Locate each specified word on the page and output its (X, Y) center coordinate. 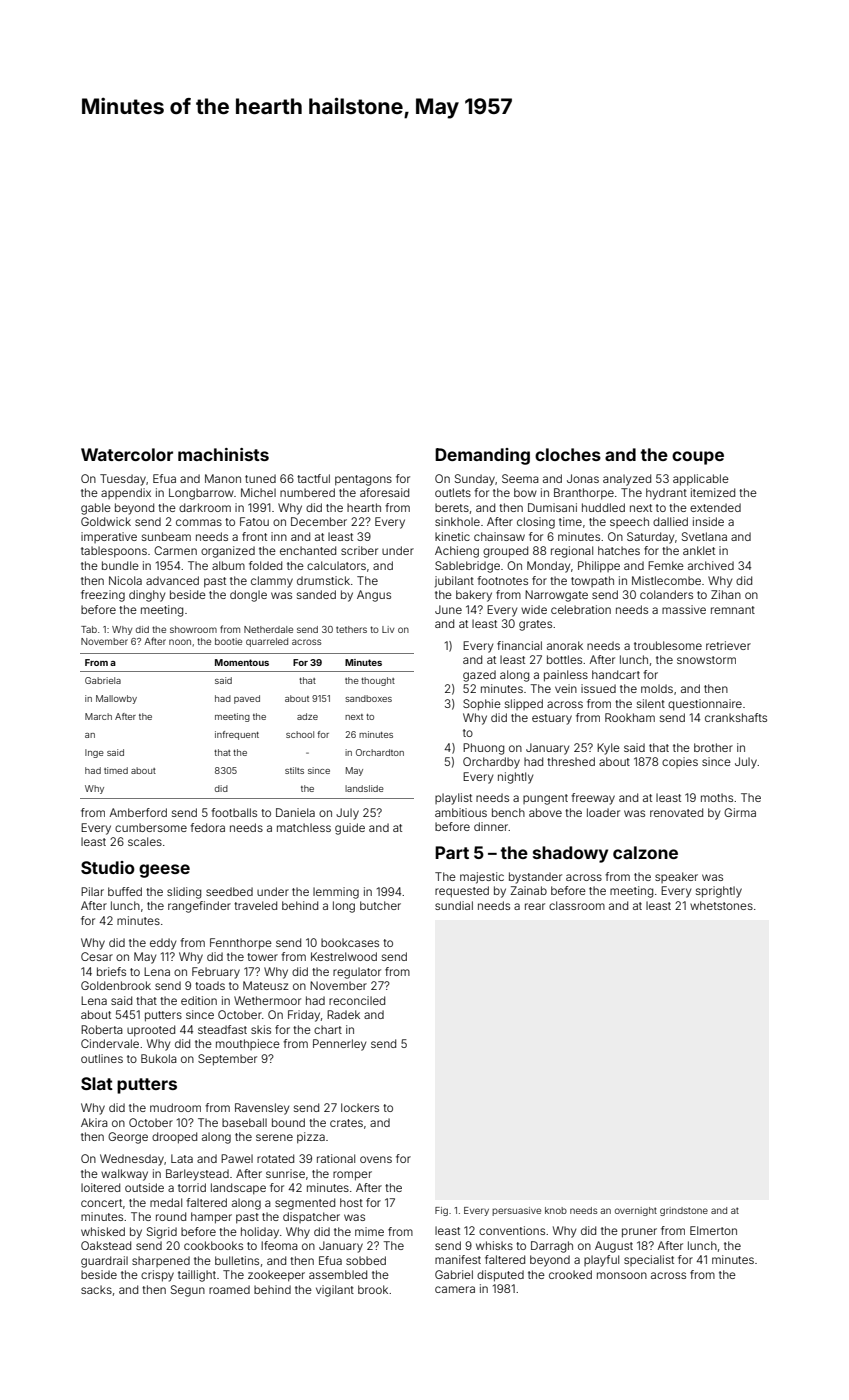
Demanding (482, 456)
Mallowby (116, 699)
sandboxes (368, 698)
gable (96, 509)
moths (717, 797)
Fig (441, 1211)
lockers (360, 1107)
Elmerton (713, 1230)
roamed (229, 1289)
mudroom (175, 1107)
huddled (603, 507)
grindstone (684, 1211)
